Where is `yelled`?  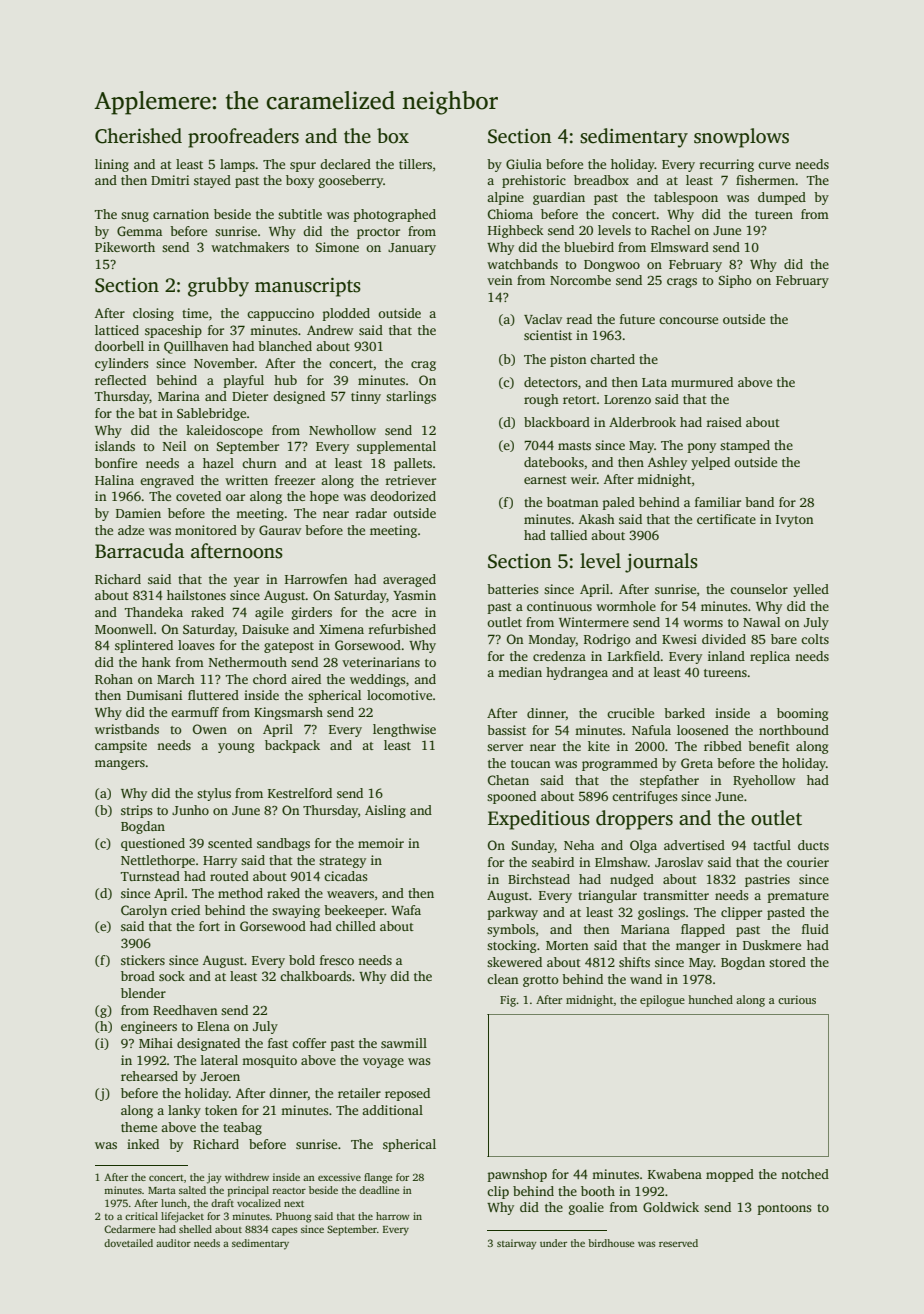
yelled is located at coordinates (811, 590).
